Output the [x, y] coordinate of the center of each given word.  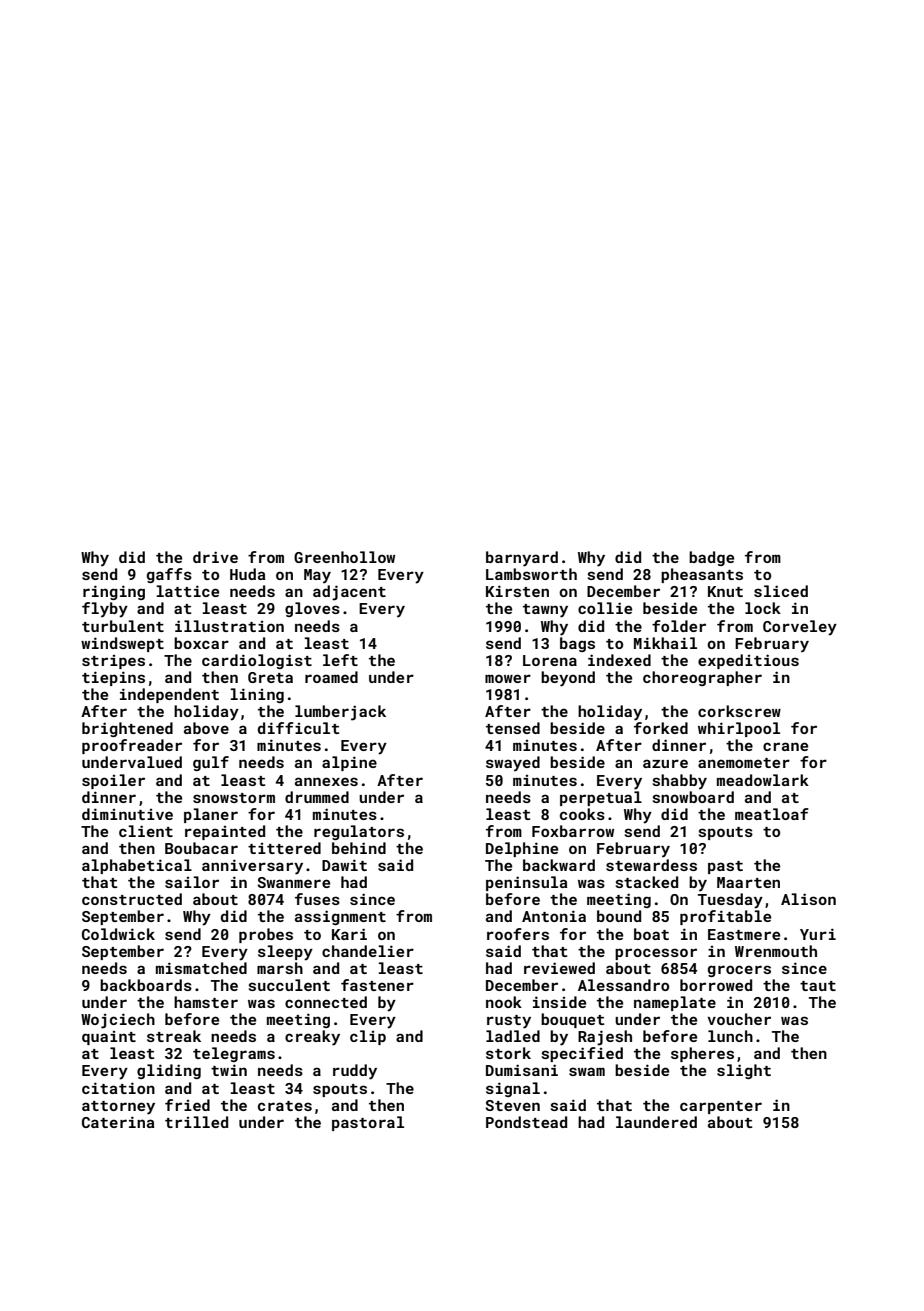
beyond [568, 679]
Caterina [118, 1122]
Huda [247, 574]
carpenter [721, 1107]
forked [661, 728]
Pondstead [526, 1122]
